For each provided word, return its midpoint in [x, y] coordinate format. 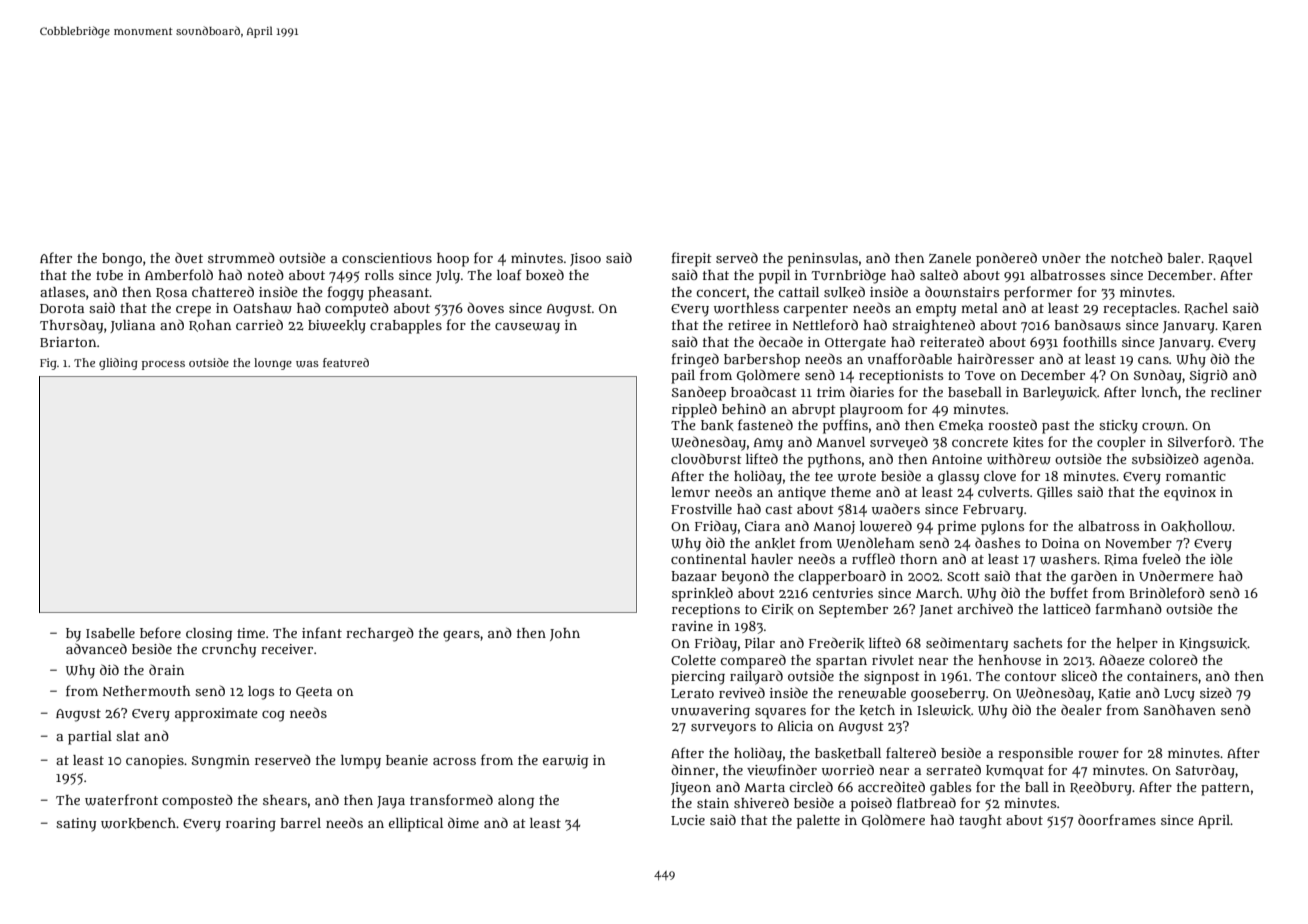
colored [1173, 659]
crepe [193, 311]
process [163, 365]
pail [683, 377]
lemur [690, 492]
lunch [1159, 392]
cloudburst [706, 458]
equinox [1190, 494]
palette [818, 822]
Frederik [837, 643]
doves [485, 307]
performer [1038, 293]
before [160, 632]
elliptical [416, 825]
